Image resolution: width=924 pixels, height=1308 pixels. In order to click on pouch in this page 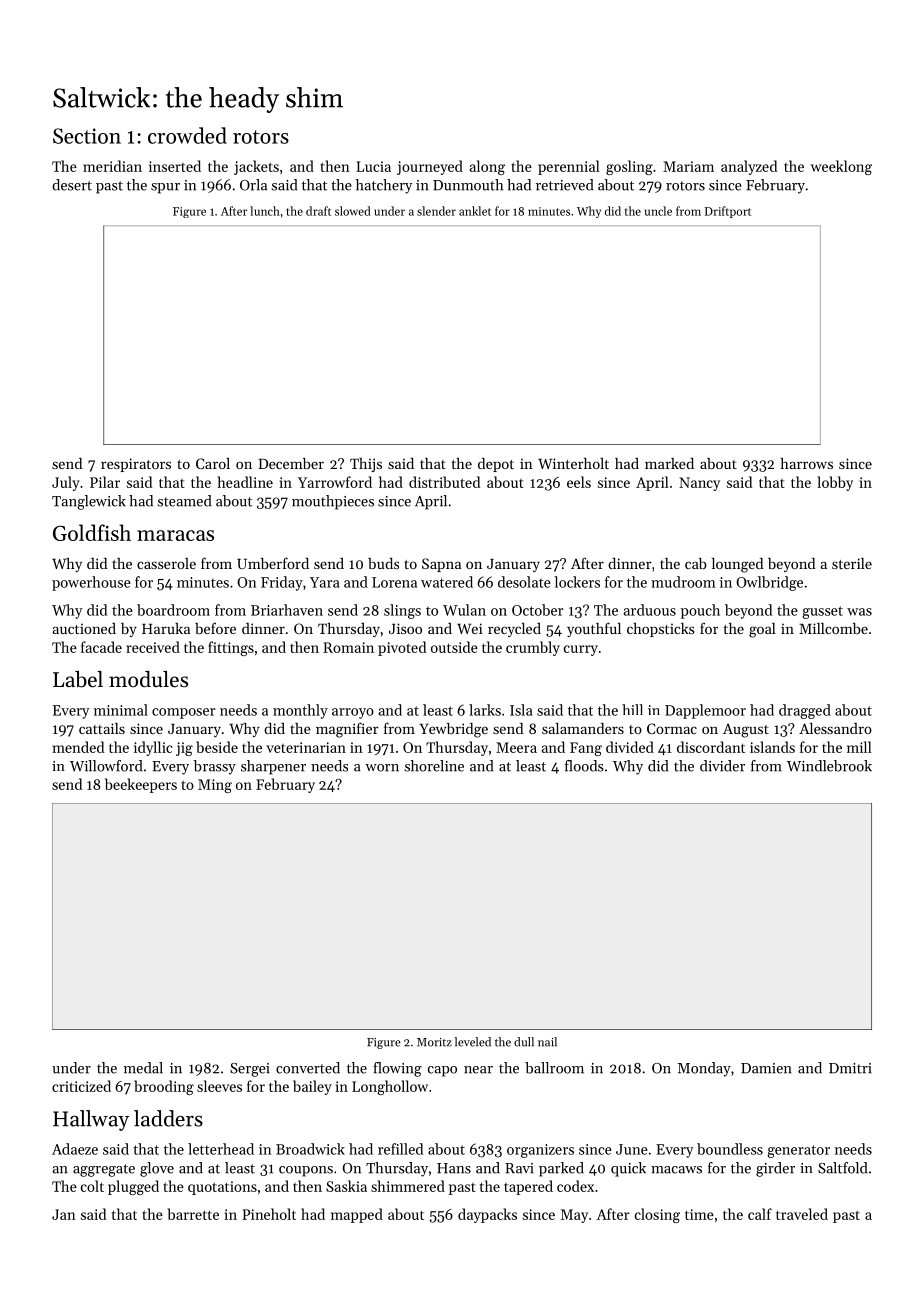, I will do `click(700, 611)`.
